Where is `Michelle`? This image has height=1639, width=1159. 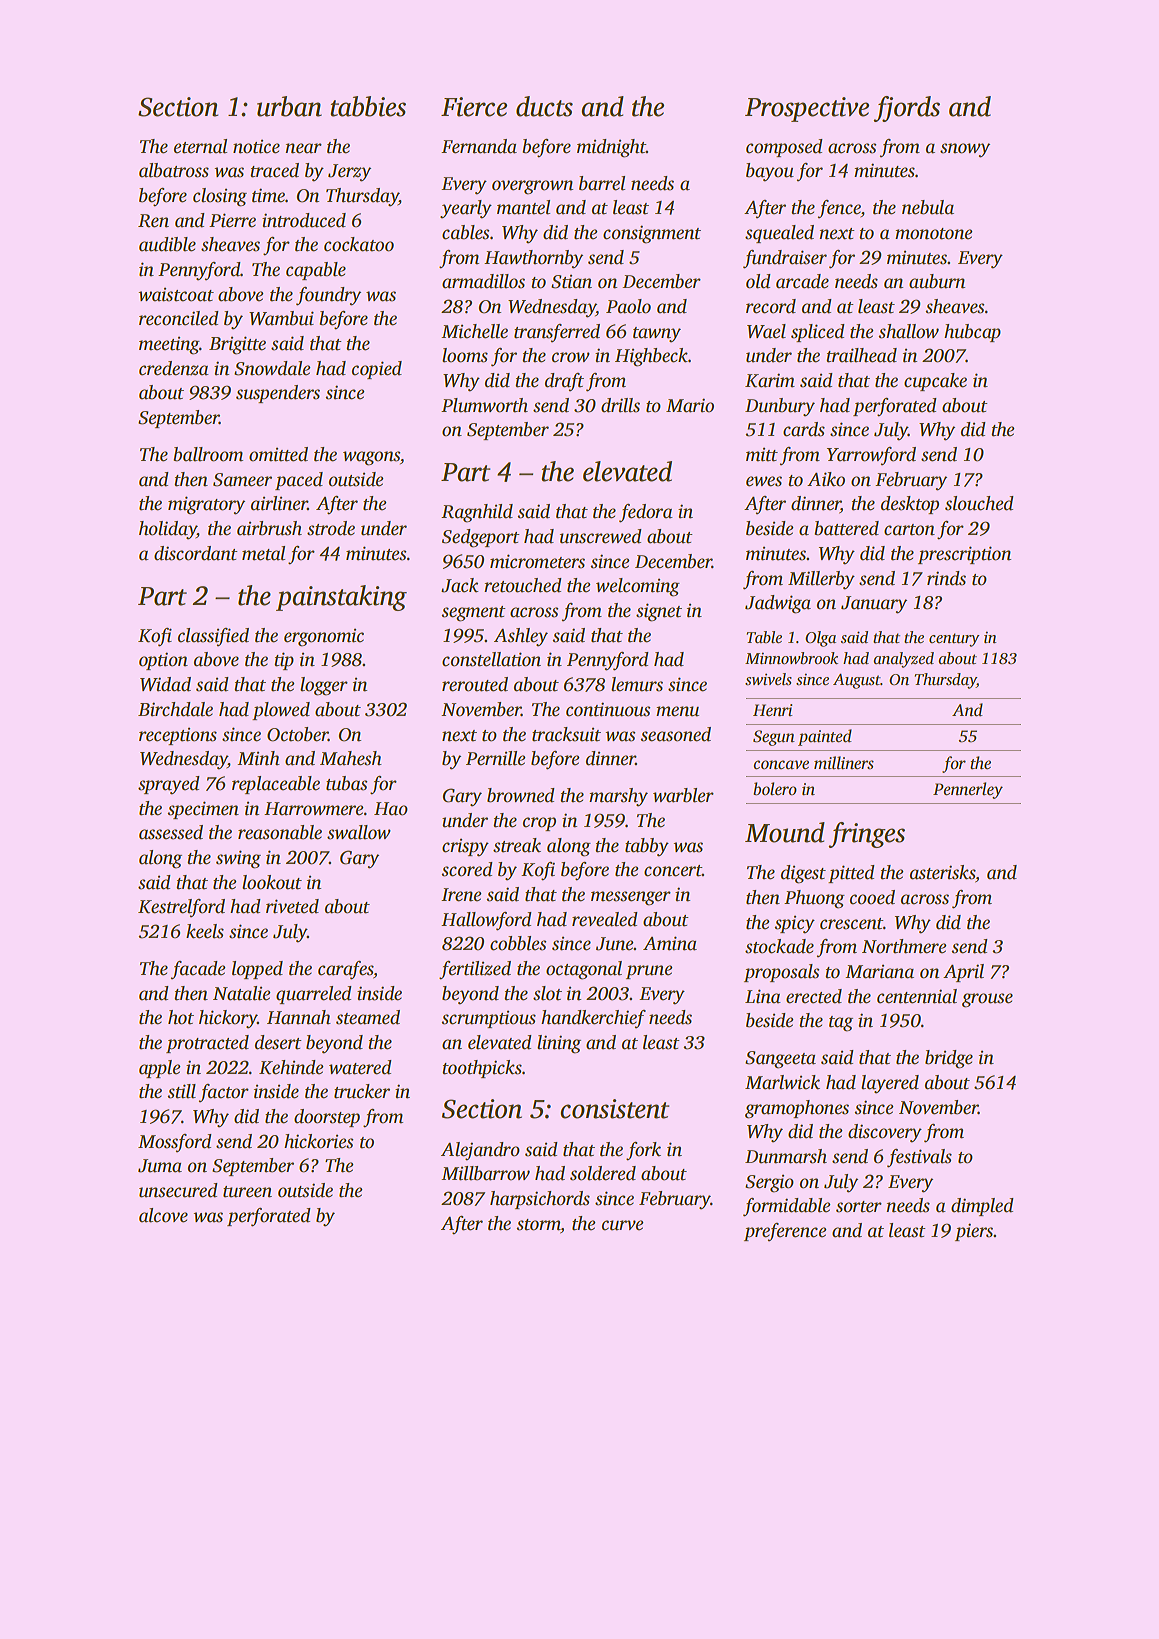 Michelle is located at coordinates (474, 331).
